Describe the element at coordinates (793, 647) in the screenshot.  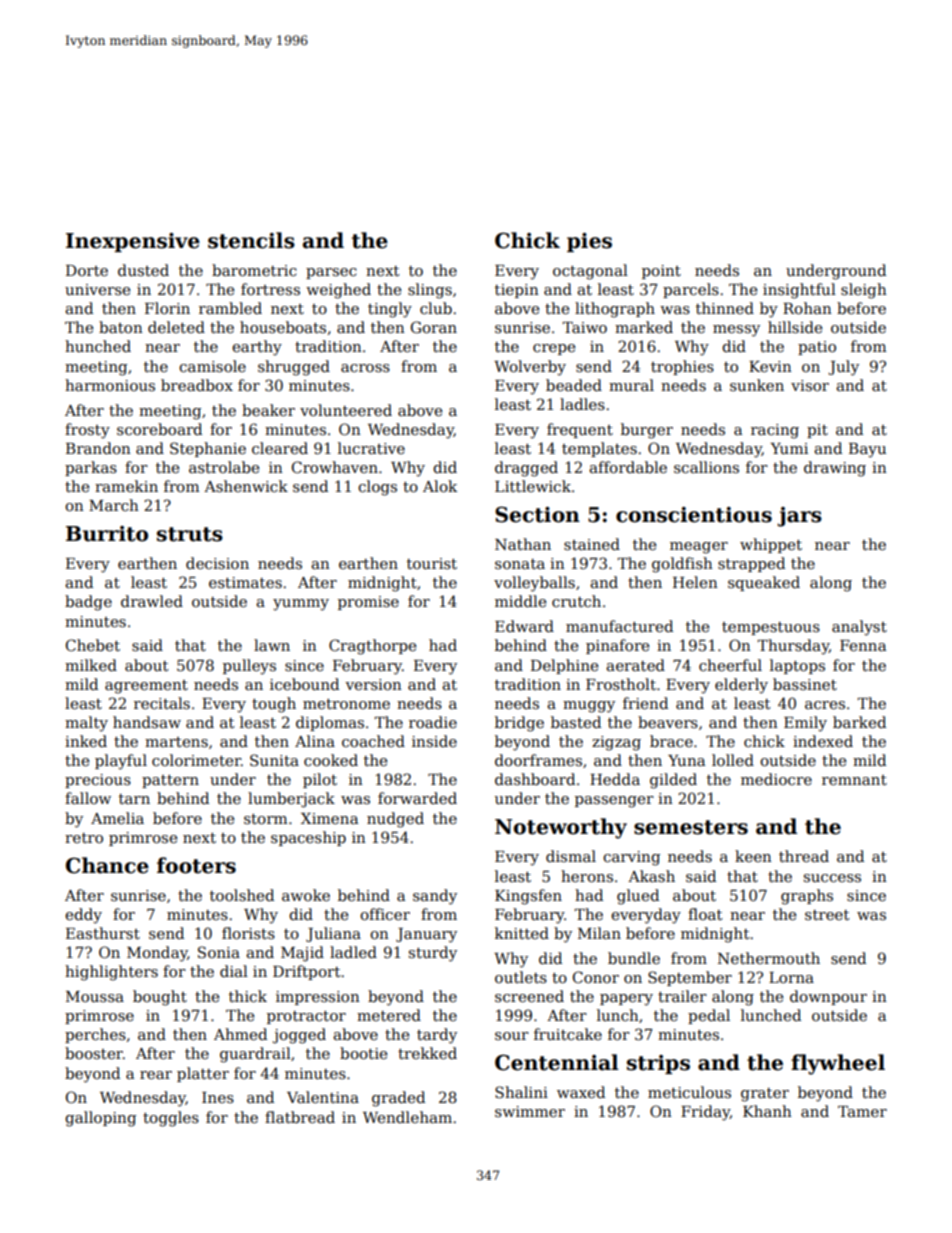
I see `Thursday` at that location.
